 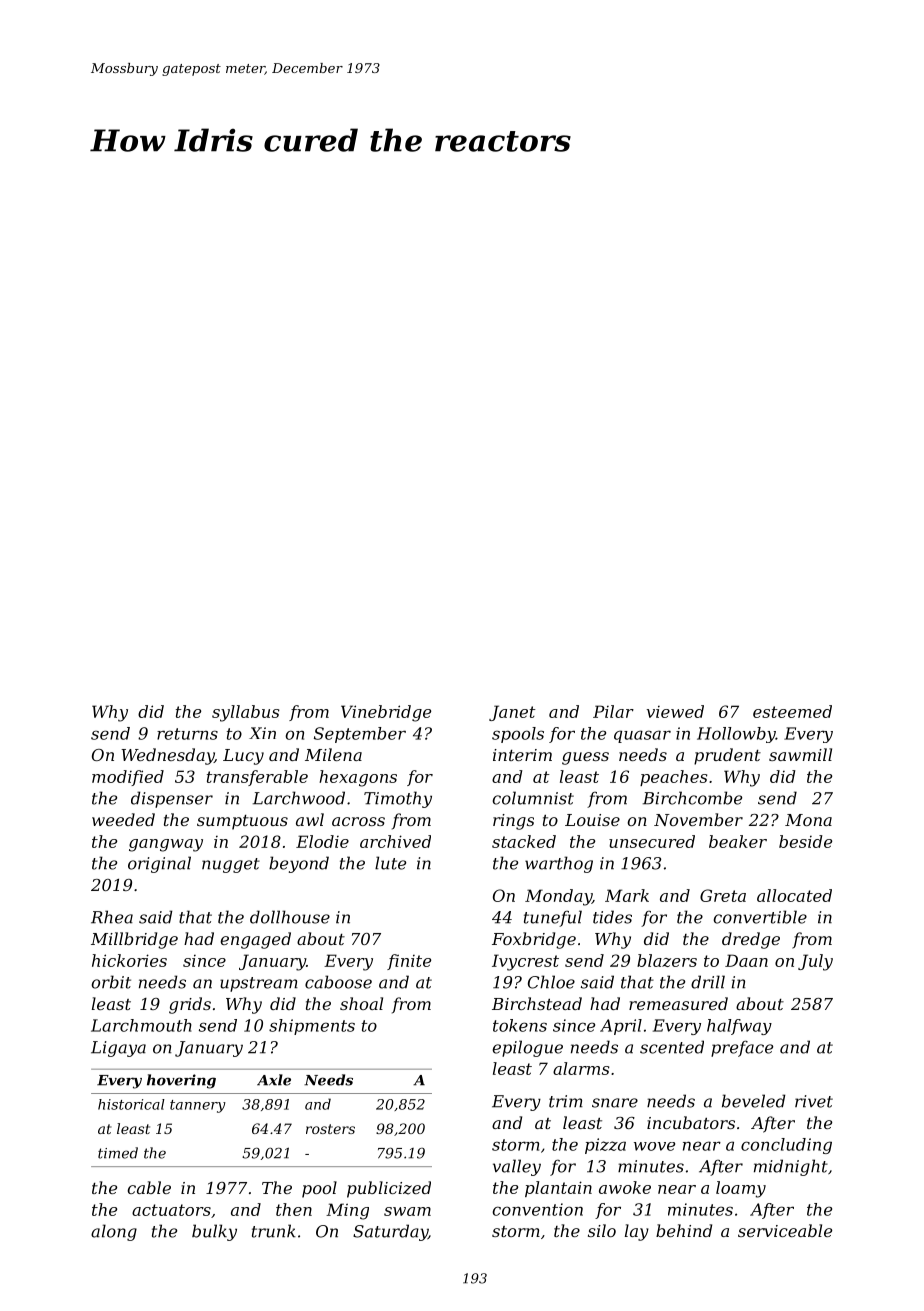 What do you see at coordinates (245, 713) in the page?
I see `syllabus` at bounding box center [245, 713].
